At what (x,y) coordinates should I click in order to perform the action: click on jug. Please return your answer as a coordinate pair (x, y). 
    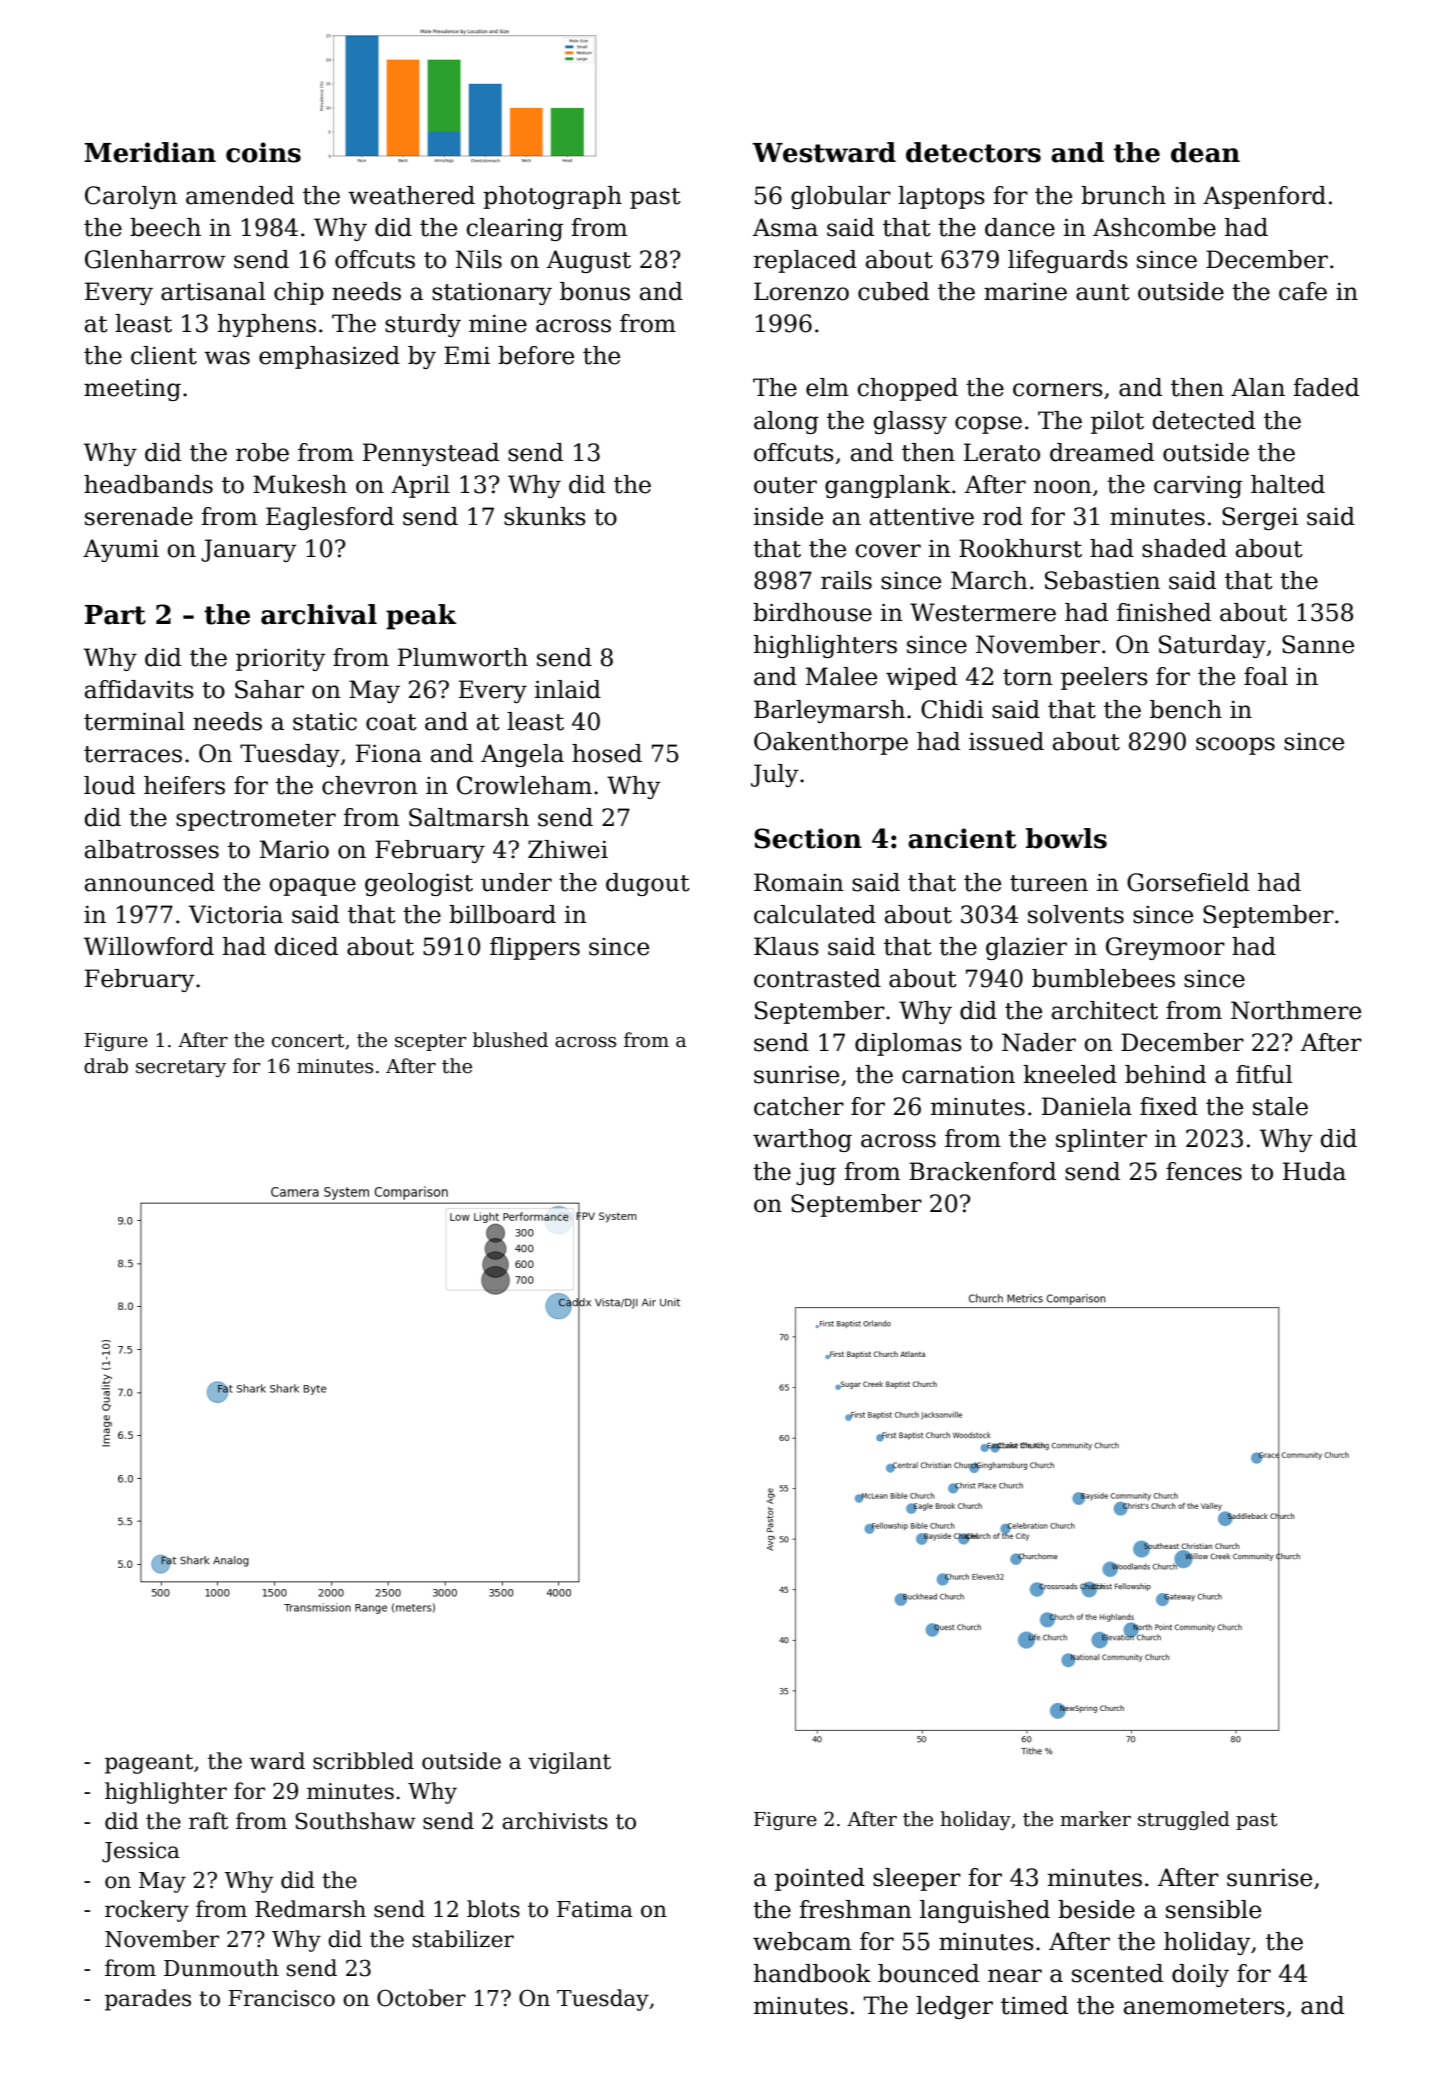
    Looking at the image, I should click on (816, 1173).
